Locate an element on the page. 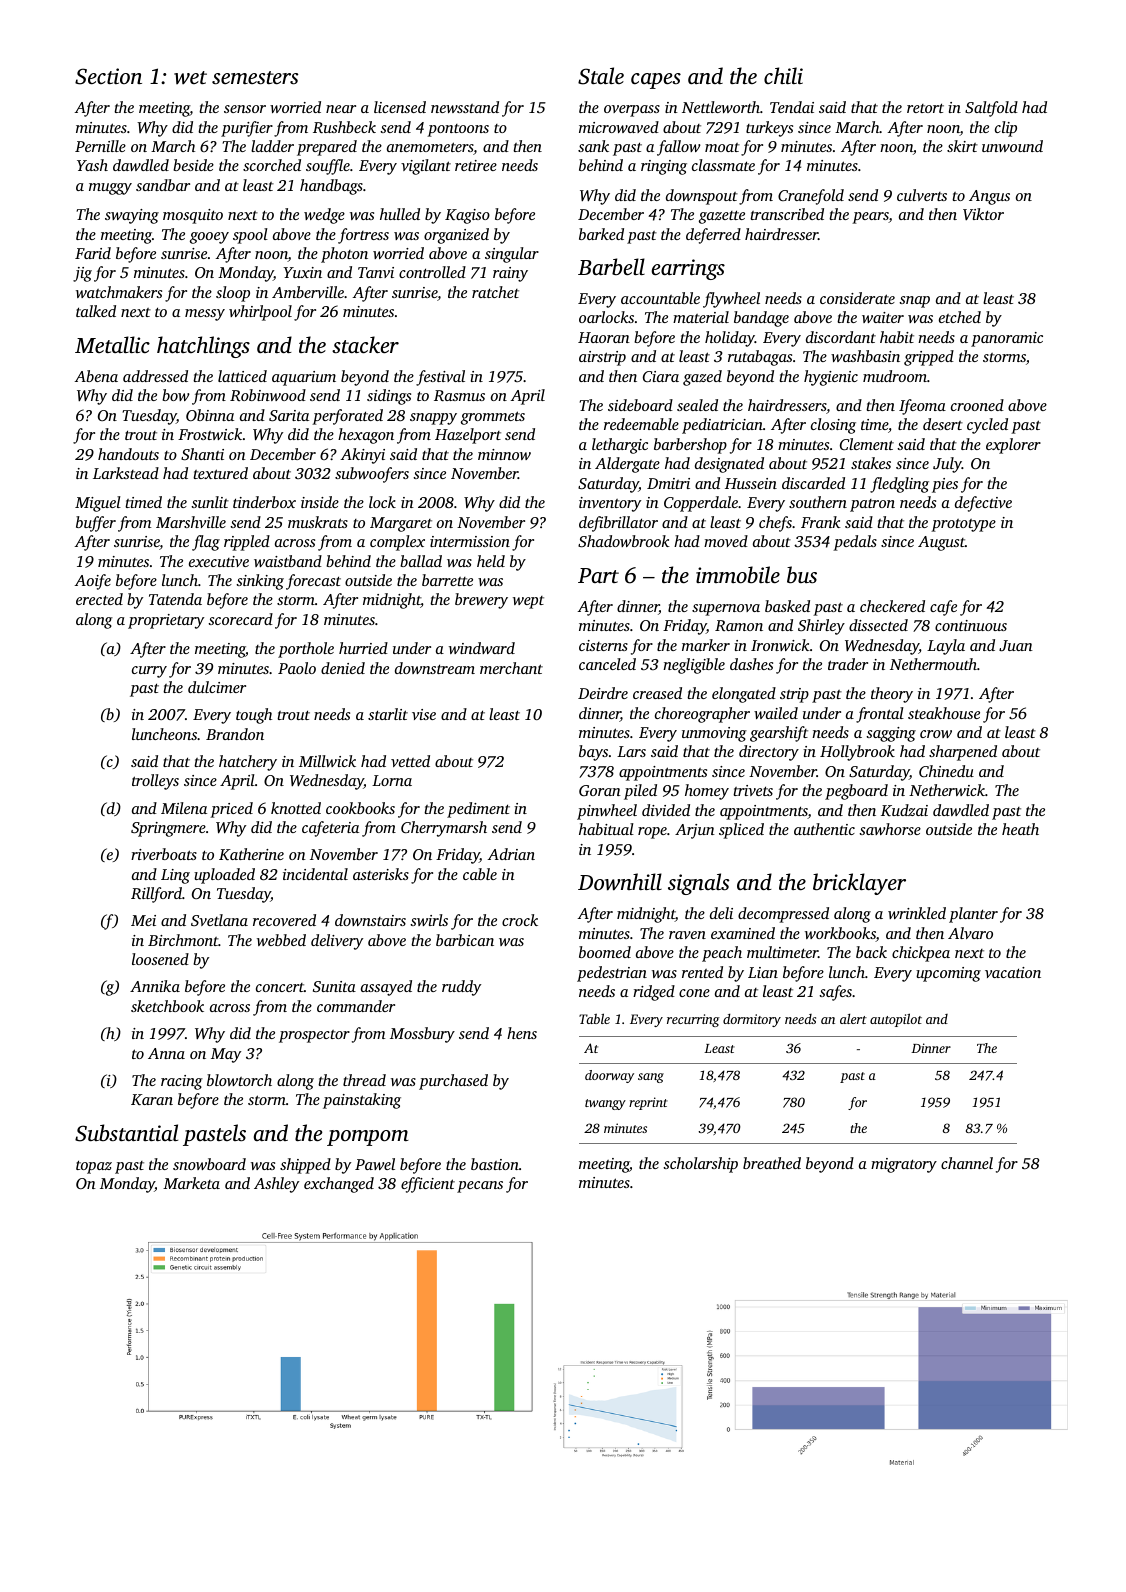 Image resolution: width=1126 pixels, height=1592 pixels. ridged is located at coordinates (654, 993).
